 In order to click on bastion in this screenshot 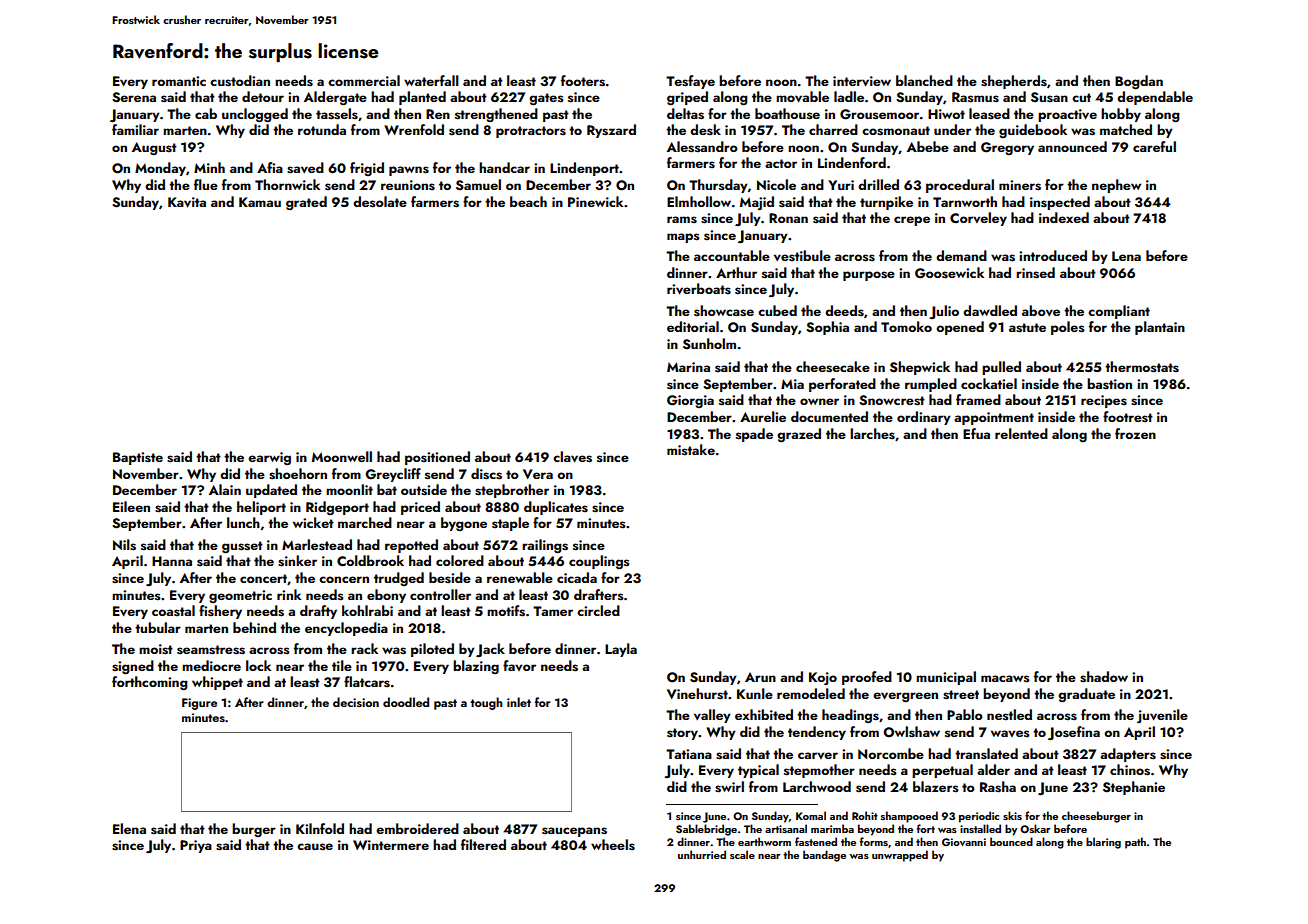, I will do `click(1109, 384)`.
